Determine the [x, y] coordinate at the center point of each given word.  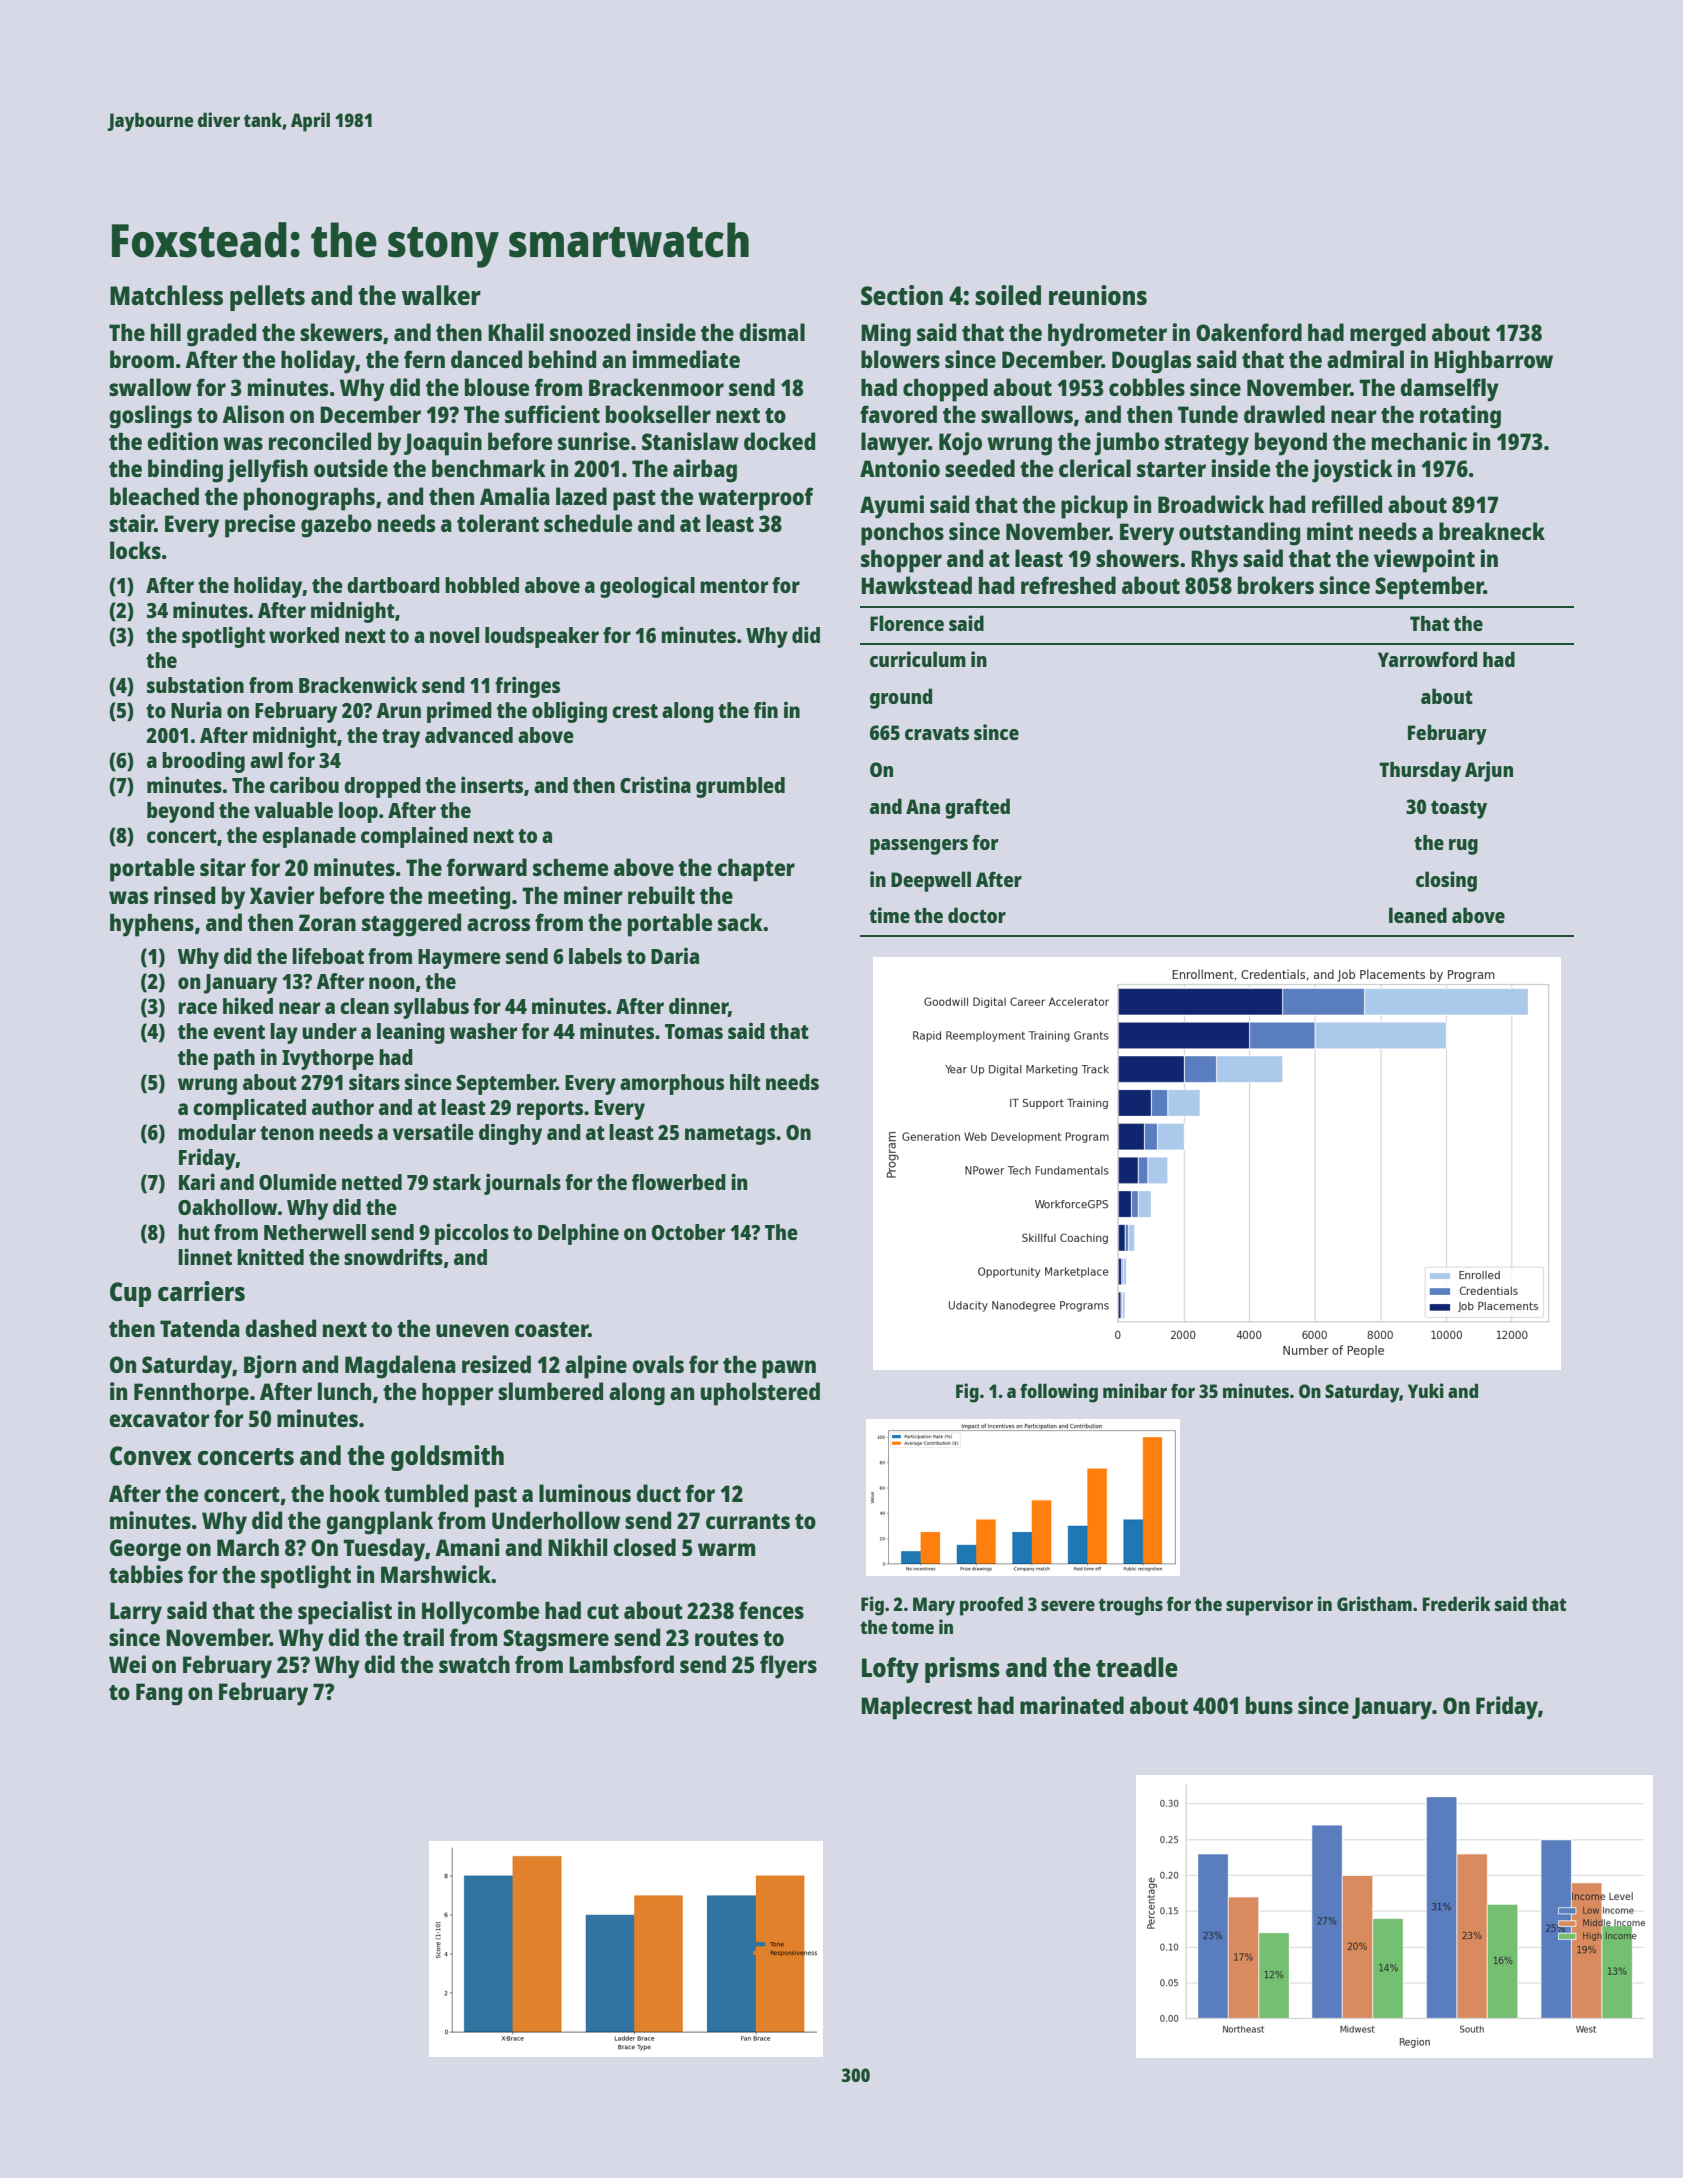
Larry [136, 1613]
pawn [789, 1369]
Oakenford [1249, 332]
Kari [197, 1181]
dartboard [393, 585]
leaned [1418, 915]
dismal [772, 332]
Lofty [890, 1670]
